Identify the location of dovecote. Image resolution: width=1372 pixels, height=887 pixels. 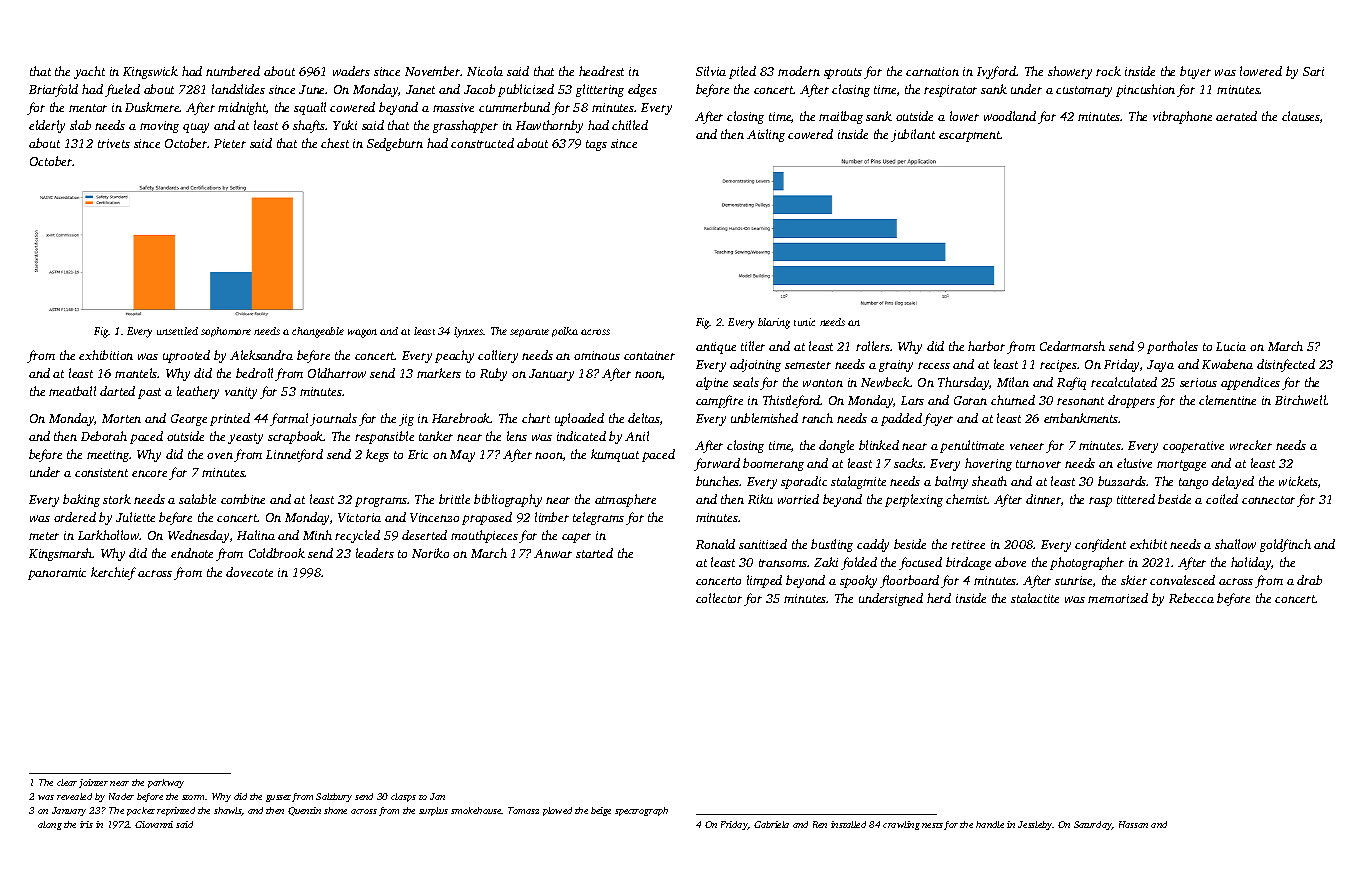
(249, 572).
